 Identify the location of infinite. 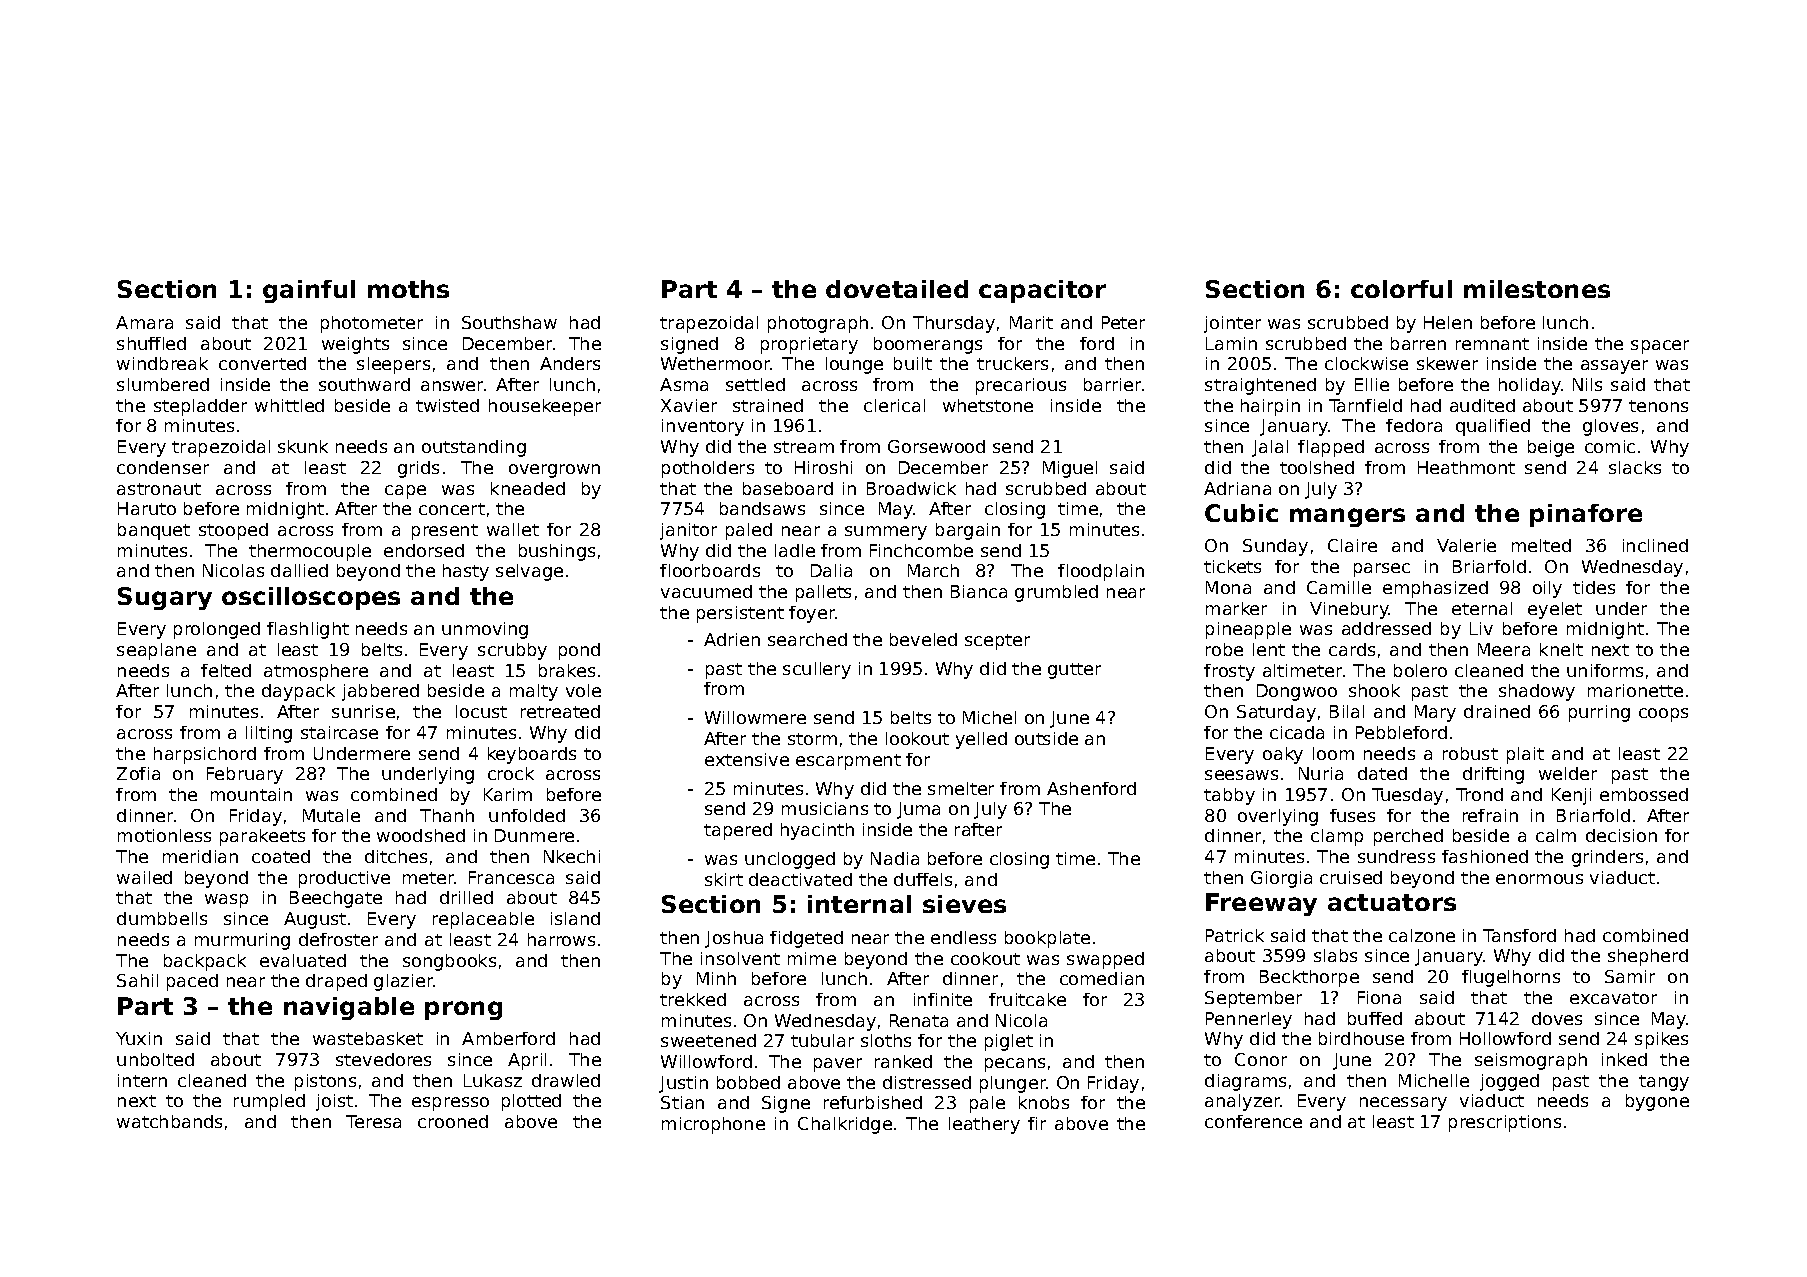
(943, 999).
